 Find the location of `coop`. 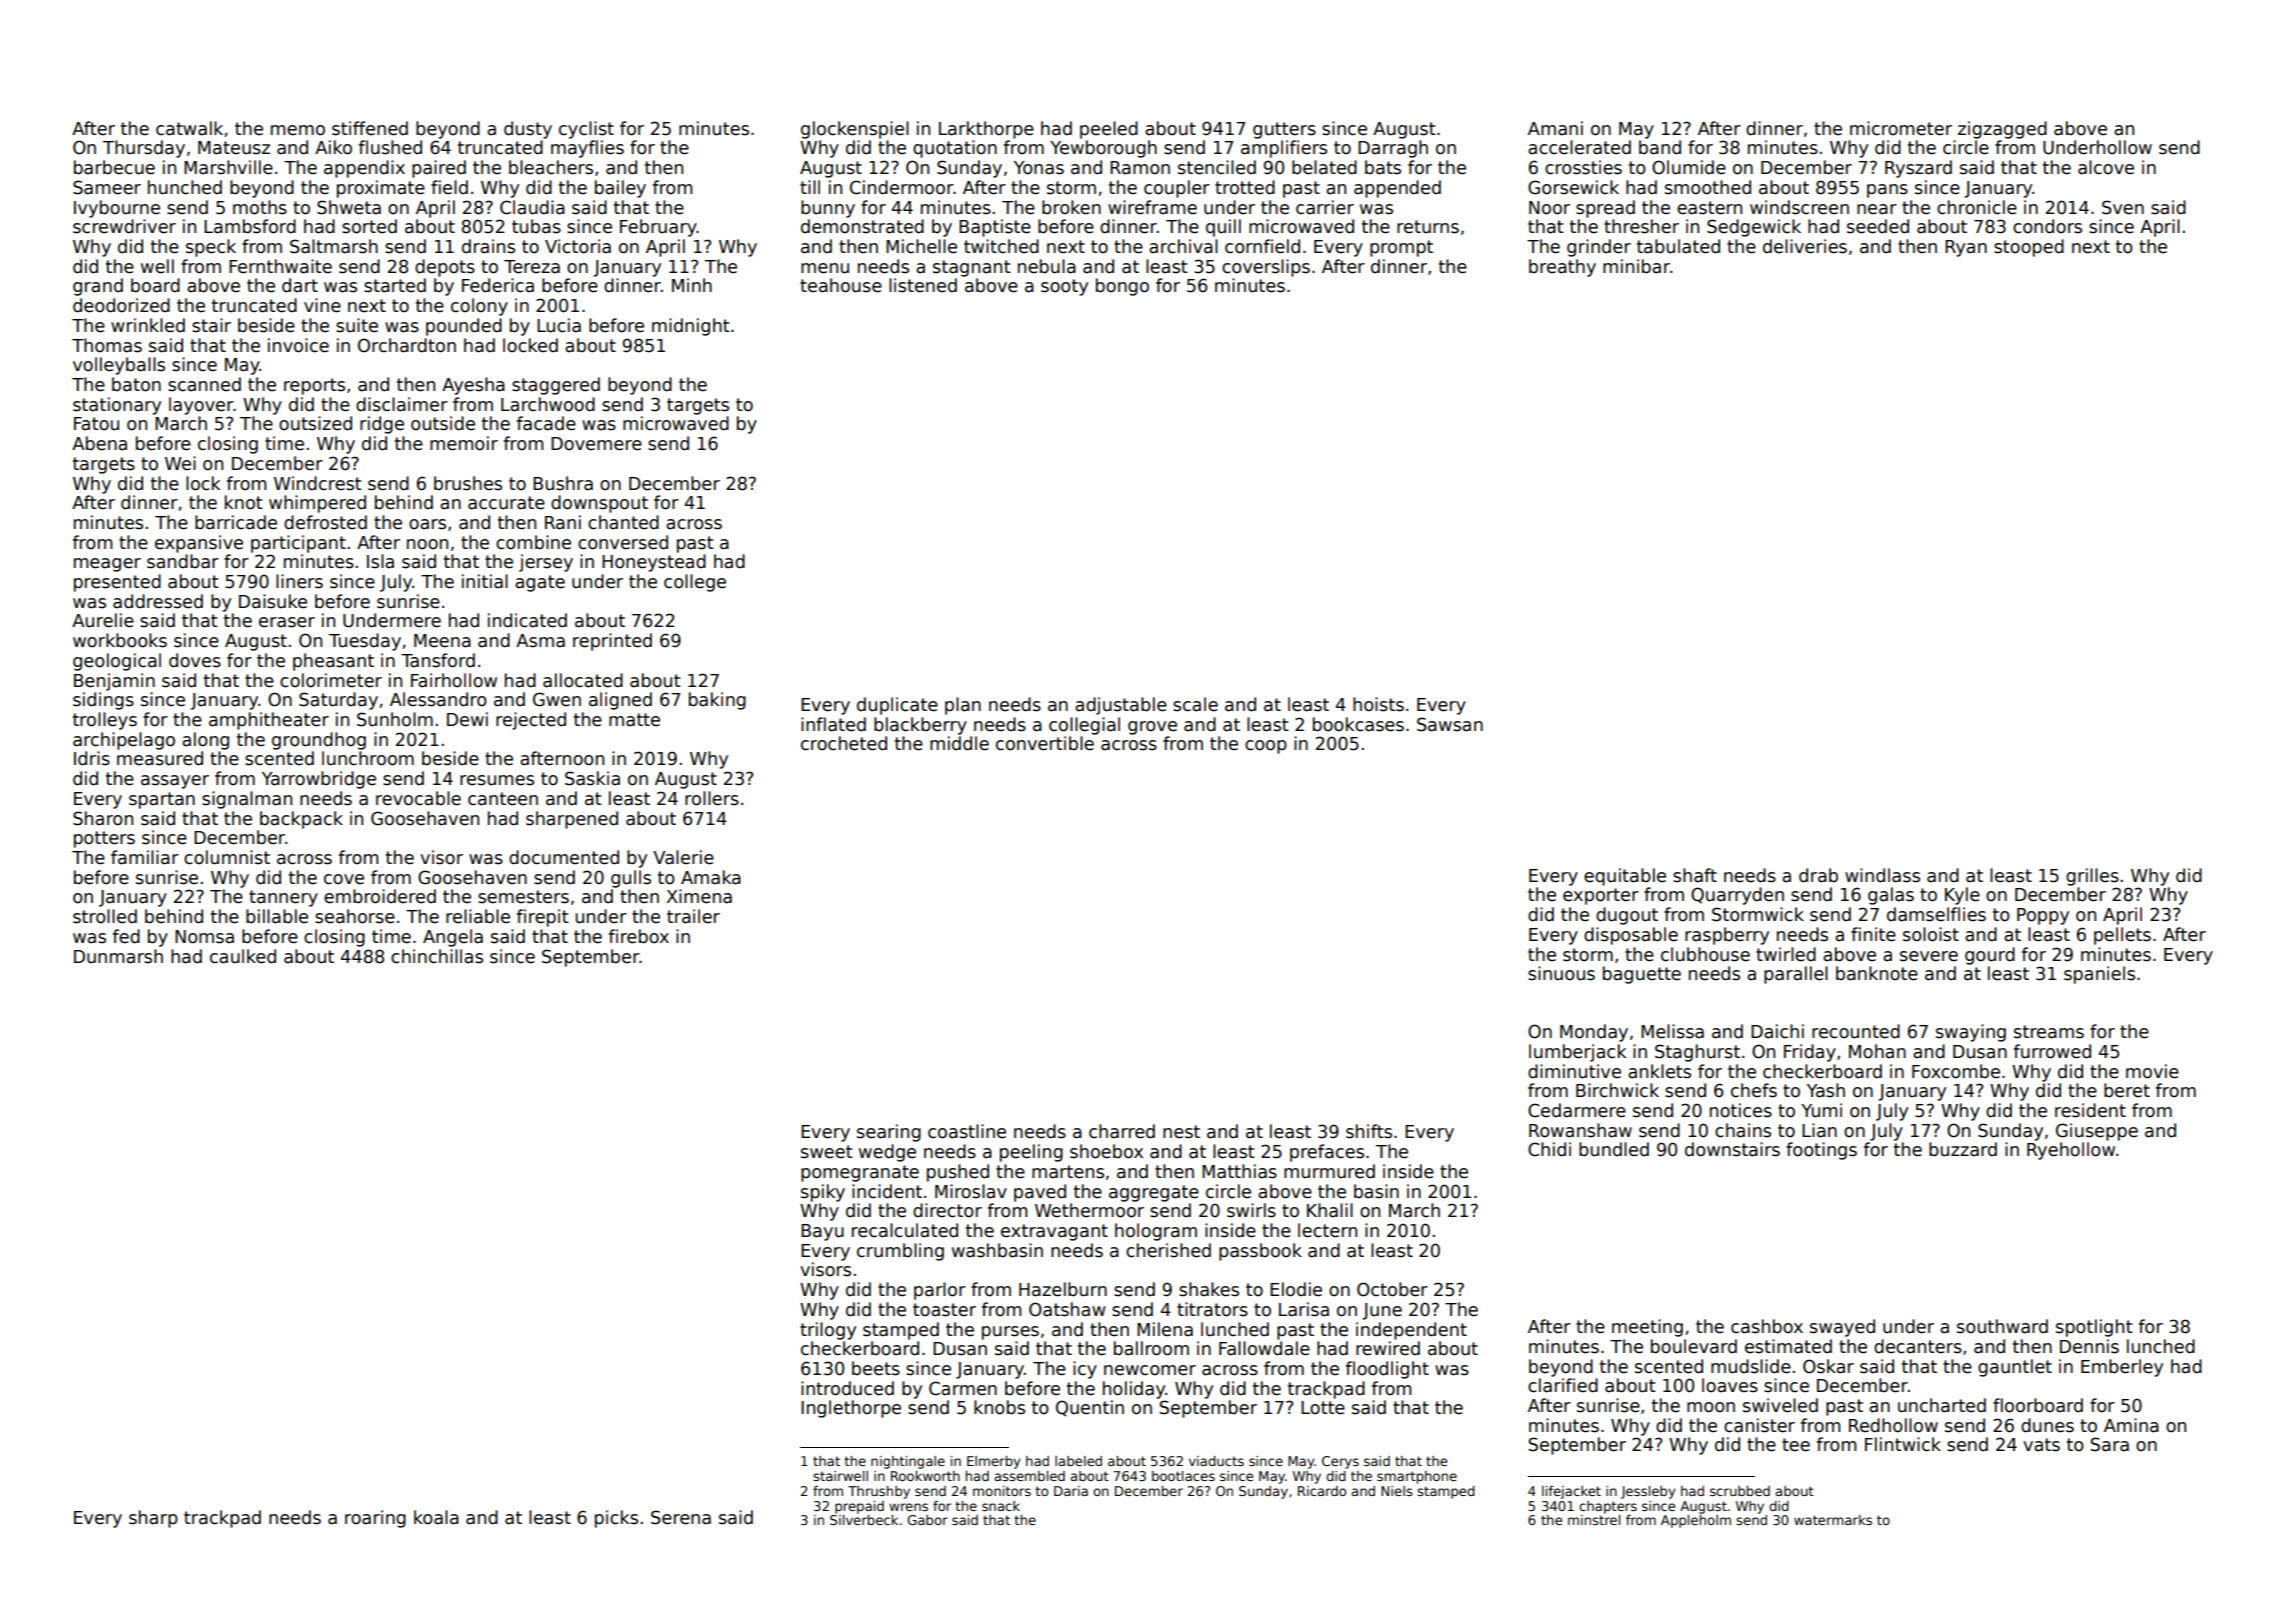

coop is located at coordinates (1266, 747).
